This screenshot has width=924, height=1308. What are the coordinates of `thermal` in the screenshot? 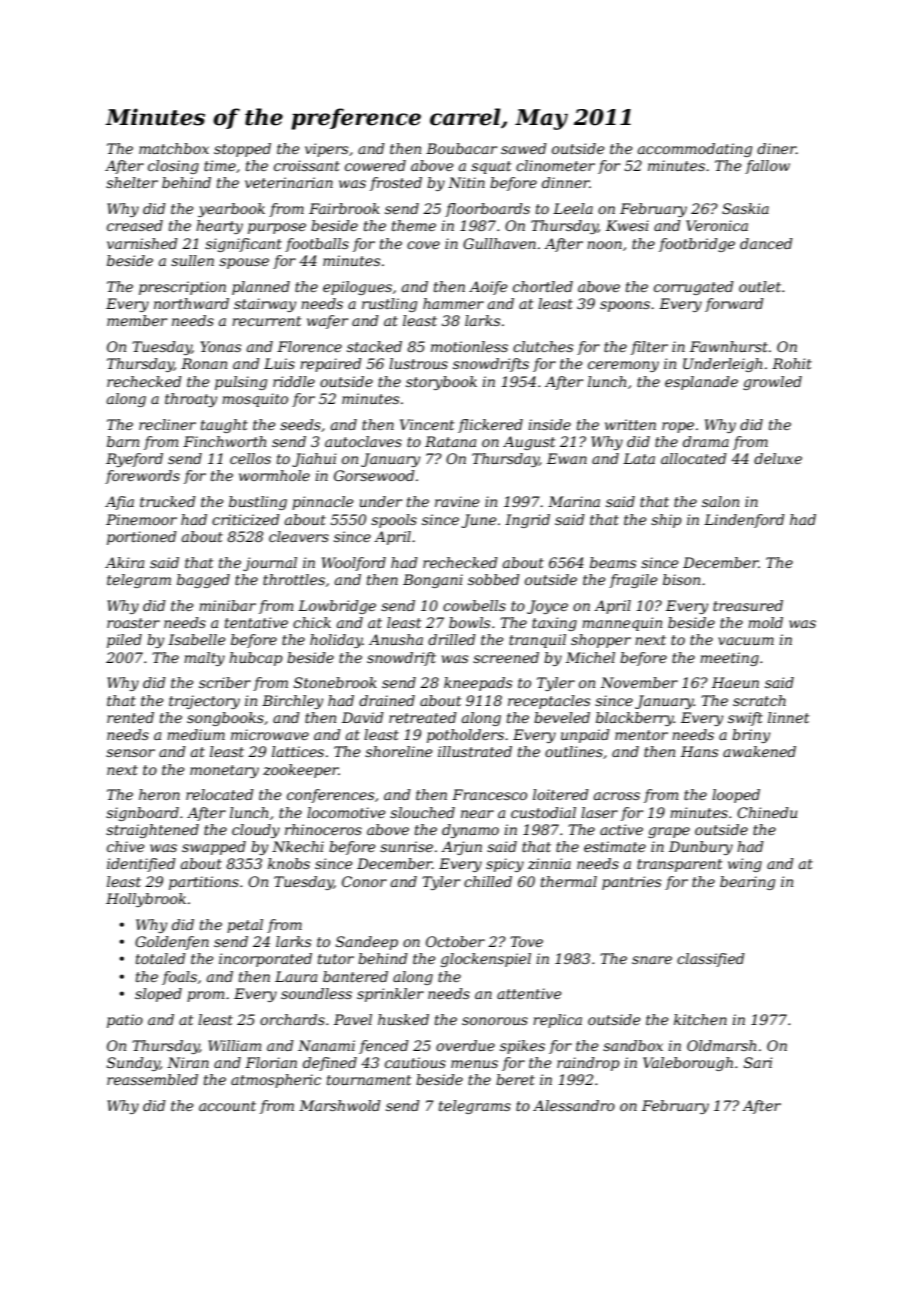 It's located at (569, 881).
